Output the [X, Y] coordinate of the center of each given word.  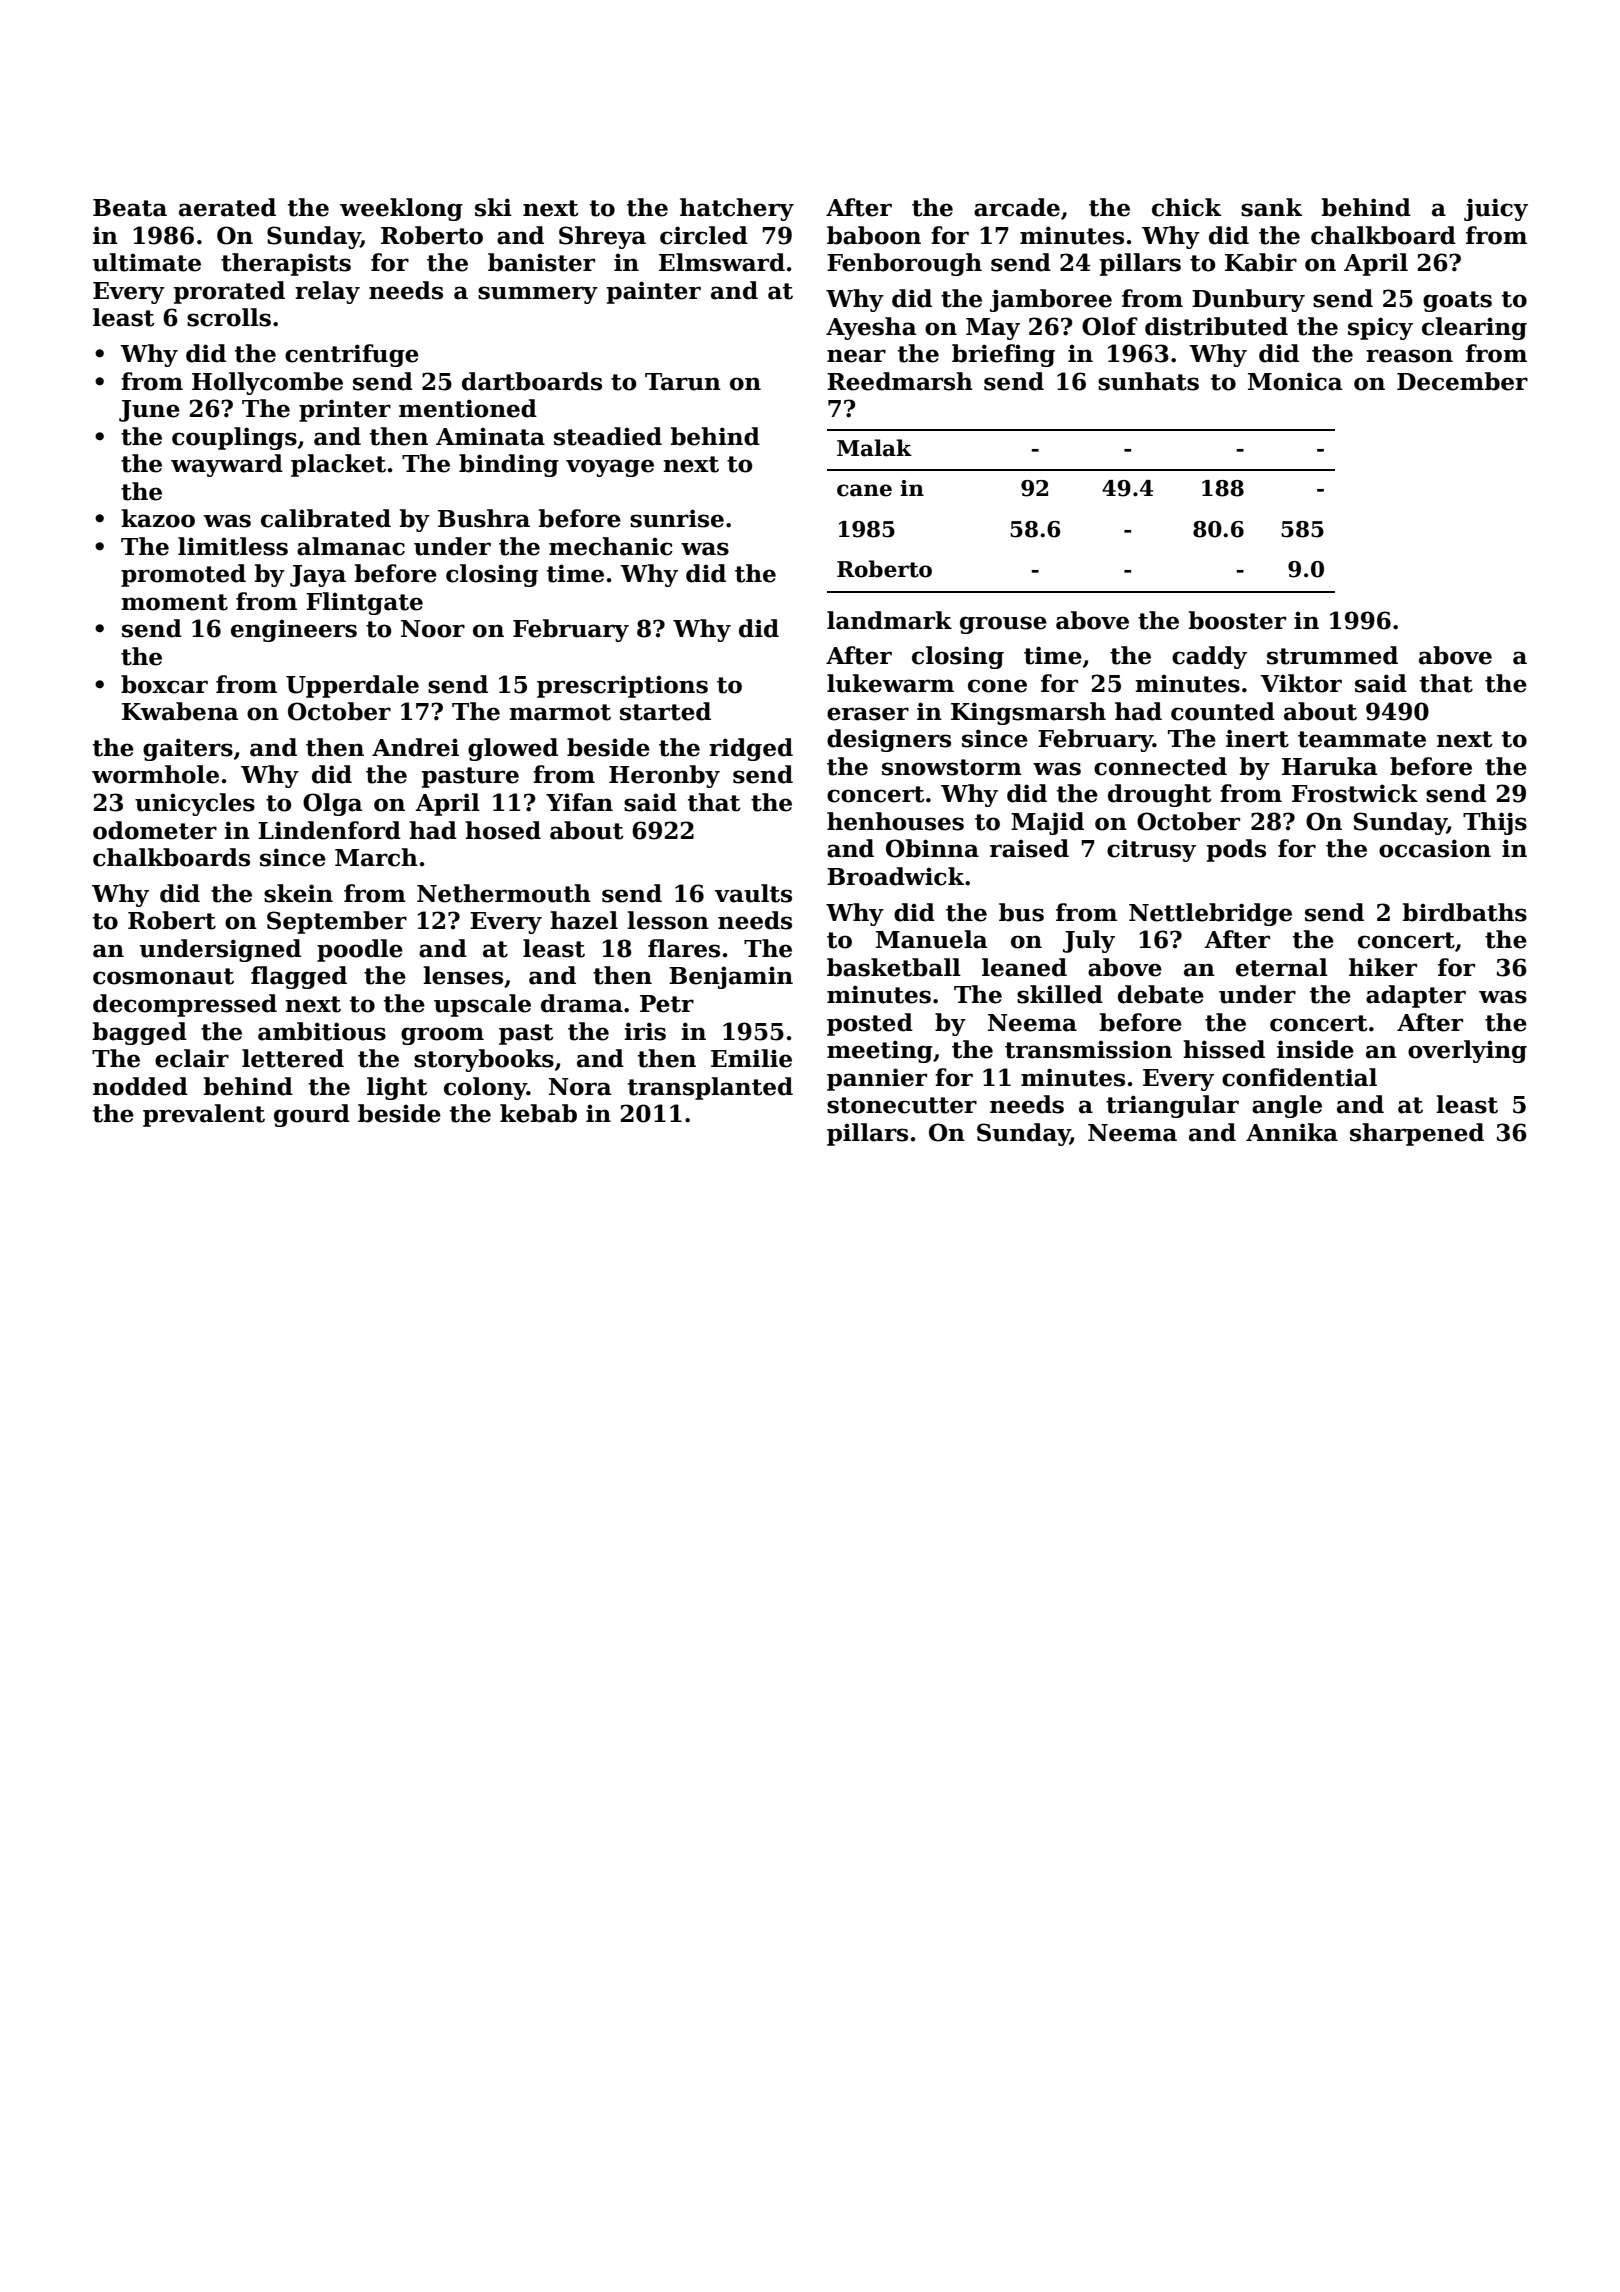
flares [684, 948]
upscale [482, 1005]
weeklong [401, 209]
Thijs [1495, 823]
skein [298, 893]
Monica [1295, 381]
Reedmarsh [900, 381]
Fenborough [904, 264]
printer [345, 410]
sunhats [1148, 381]
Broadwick [895, 876]
